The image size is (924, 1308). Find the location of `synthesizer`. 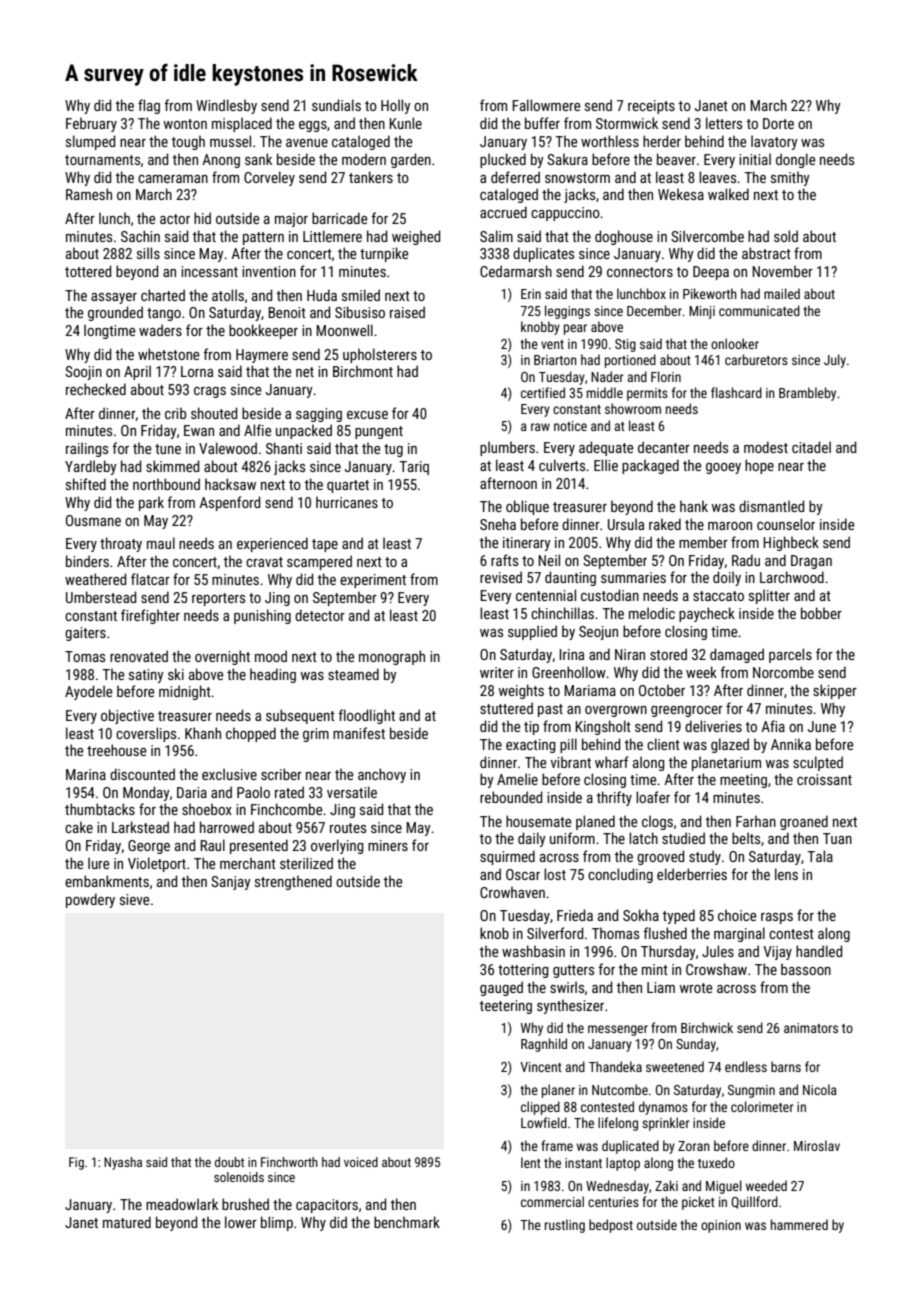

synthesizer is located at coordinates (570, 1006).
